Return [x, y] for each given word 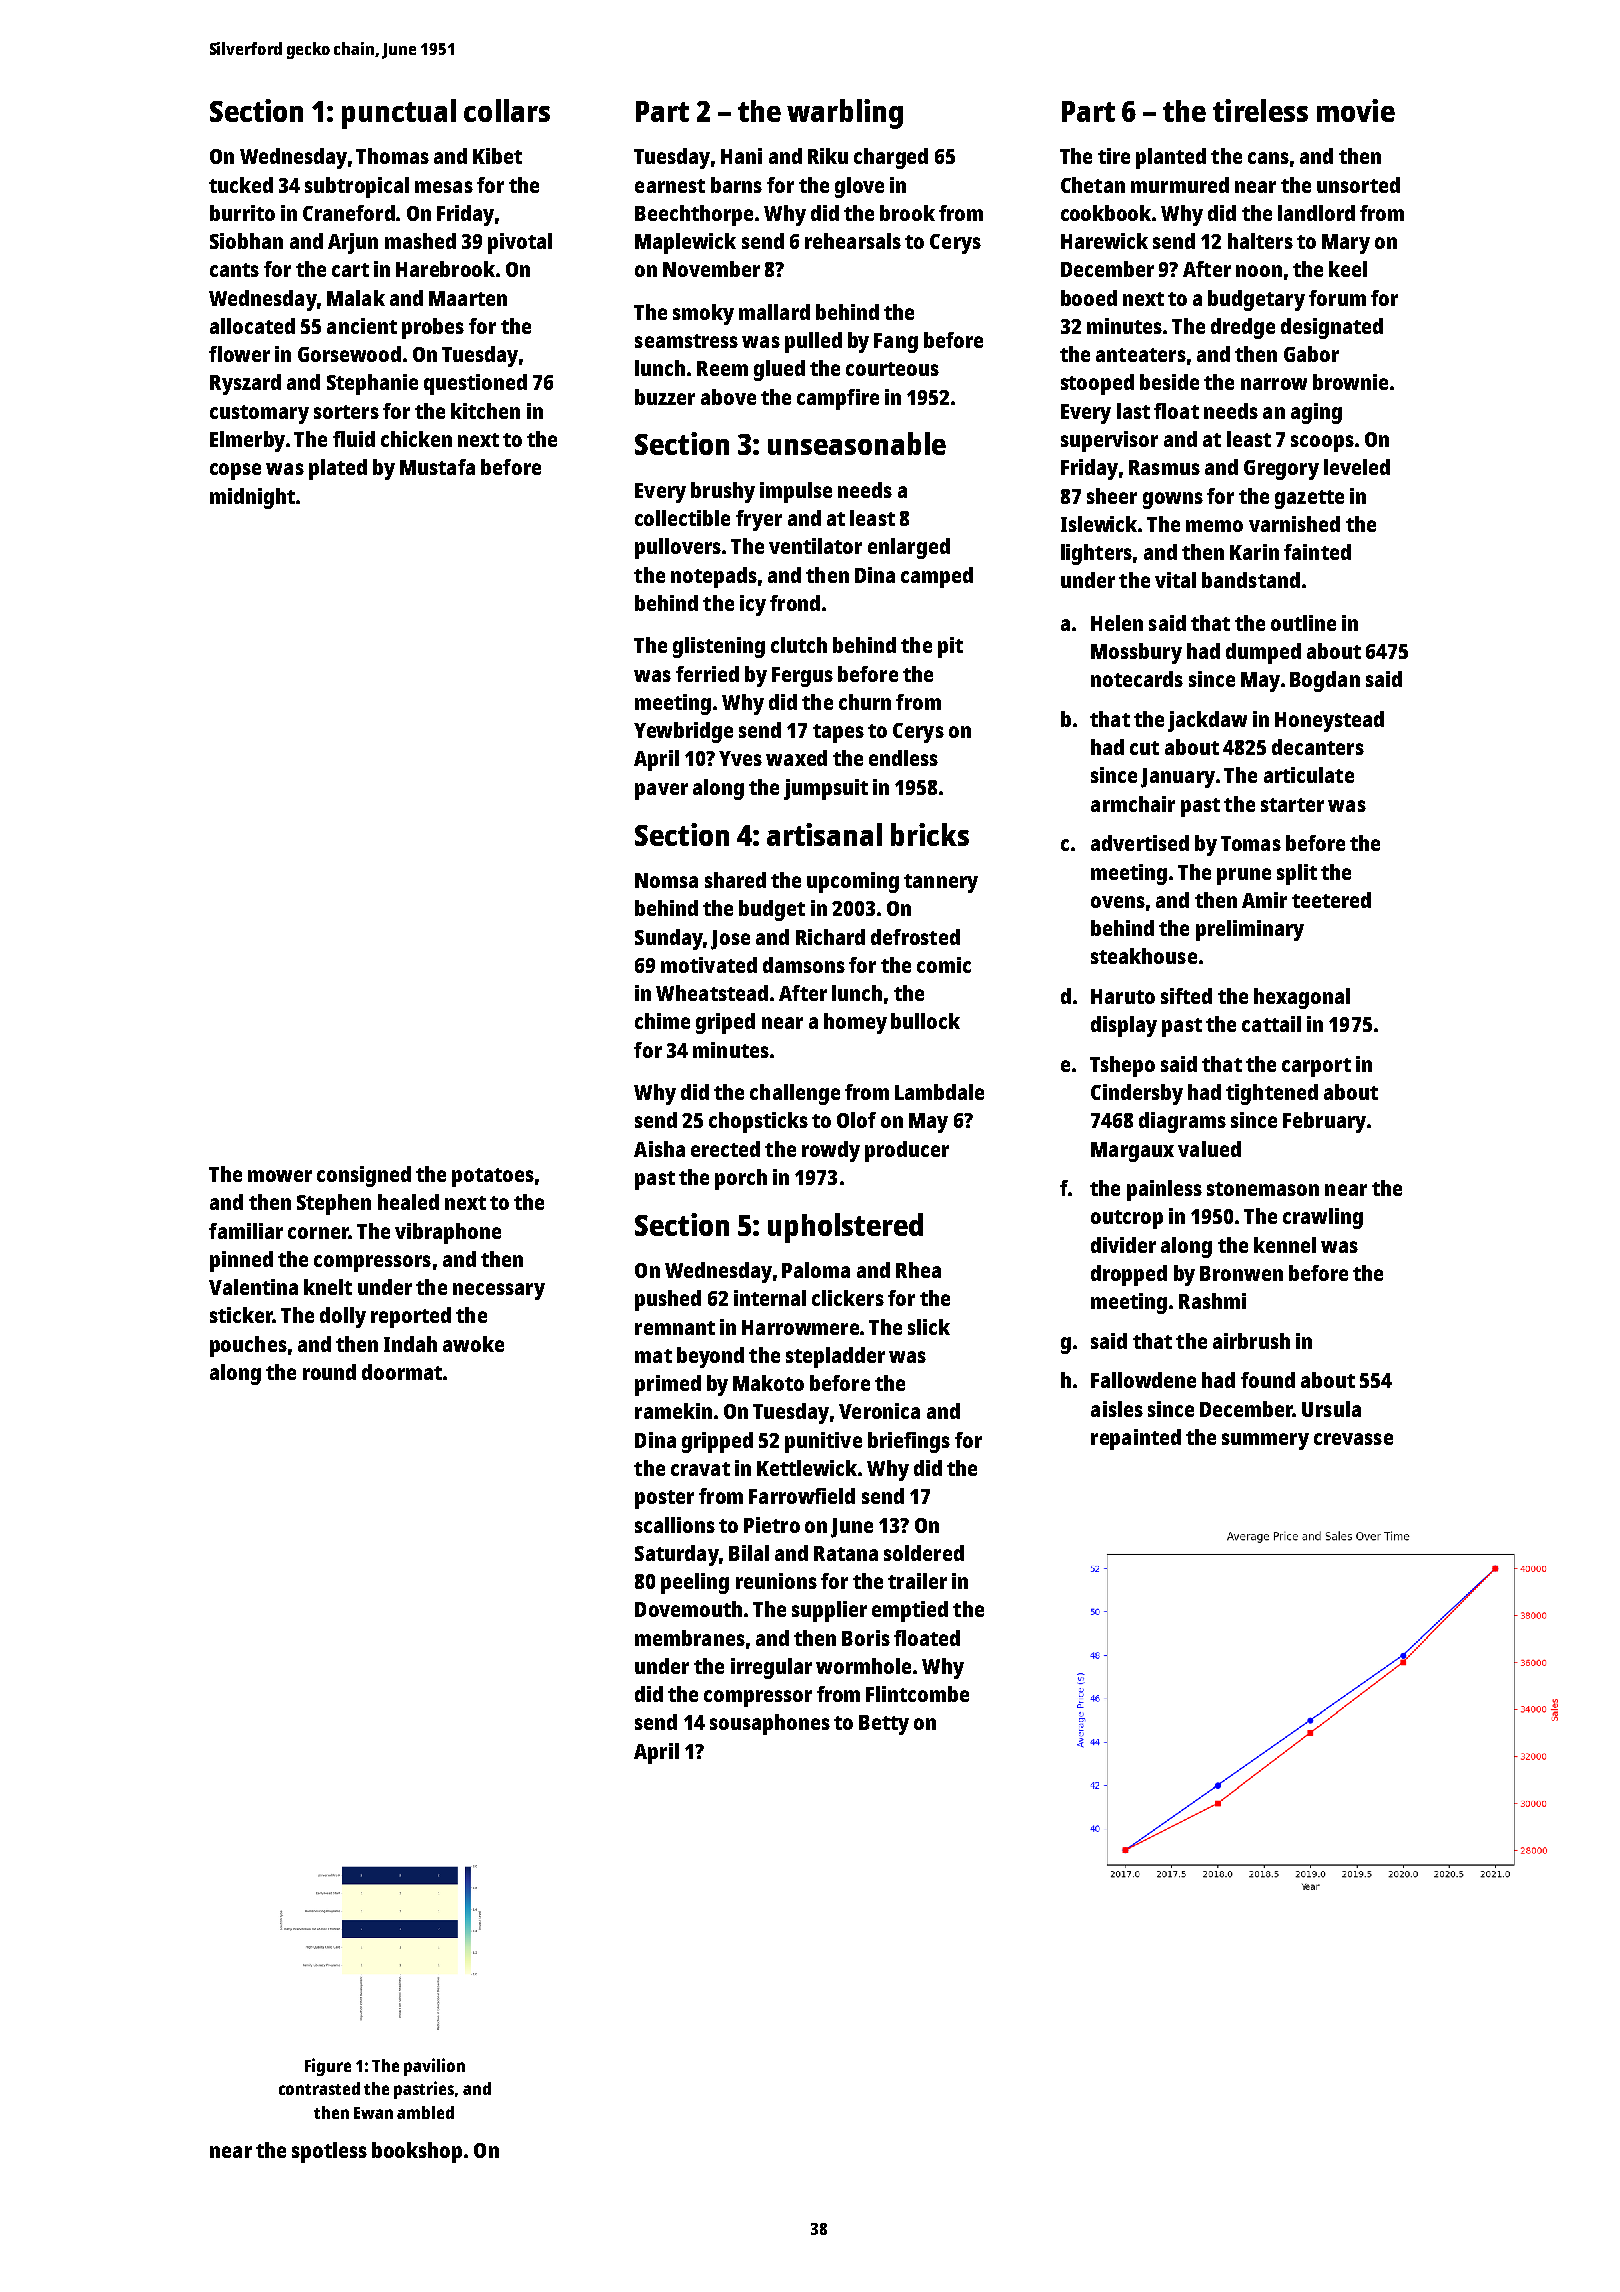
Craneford [349, 213]
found [1268, 1380]
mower [280, 1176]
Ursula [1331, 1409]
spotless [329, 2152]
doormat [402, 1372]
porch [741, 1179]
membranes [690, 1638]
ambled [425, 2112]
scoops [1322, 443]
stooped [1097, 384]
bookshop [417, 2152]
